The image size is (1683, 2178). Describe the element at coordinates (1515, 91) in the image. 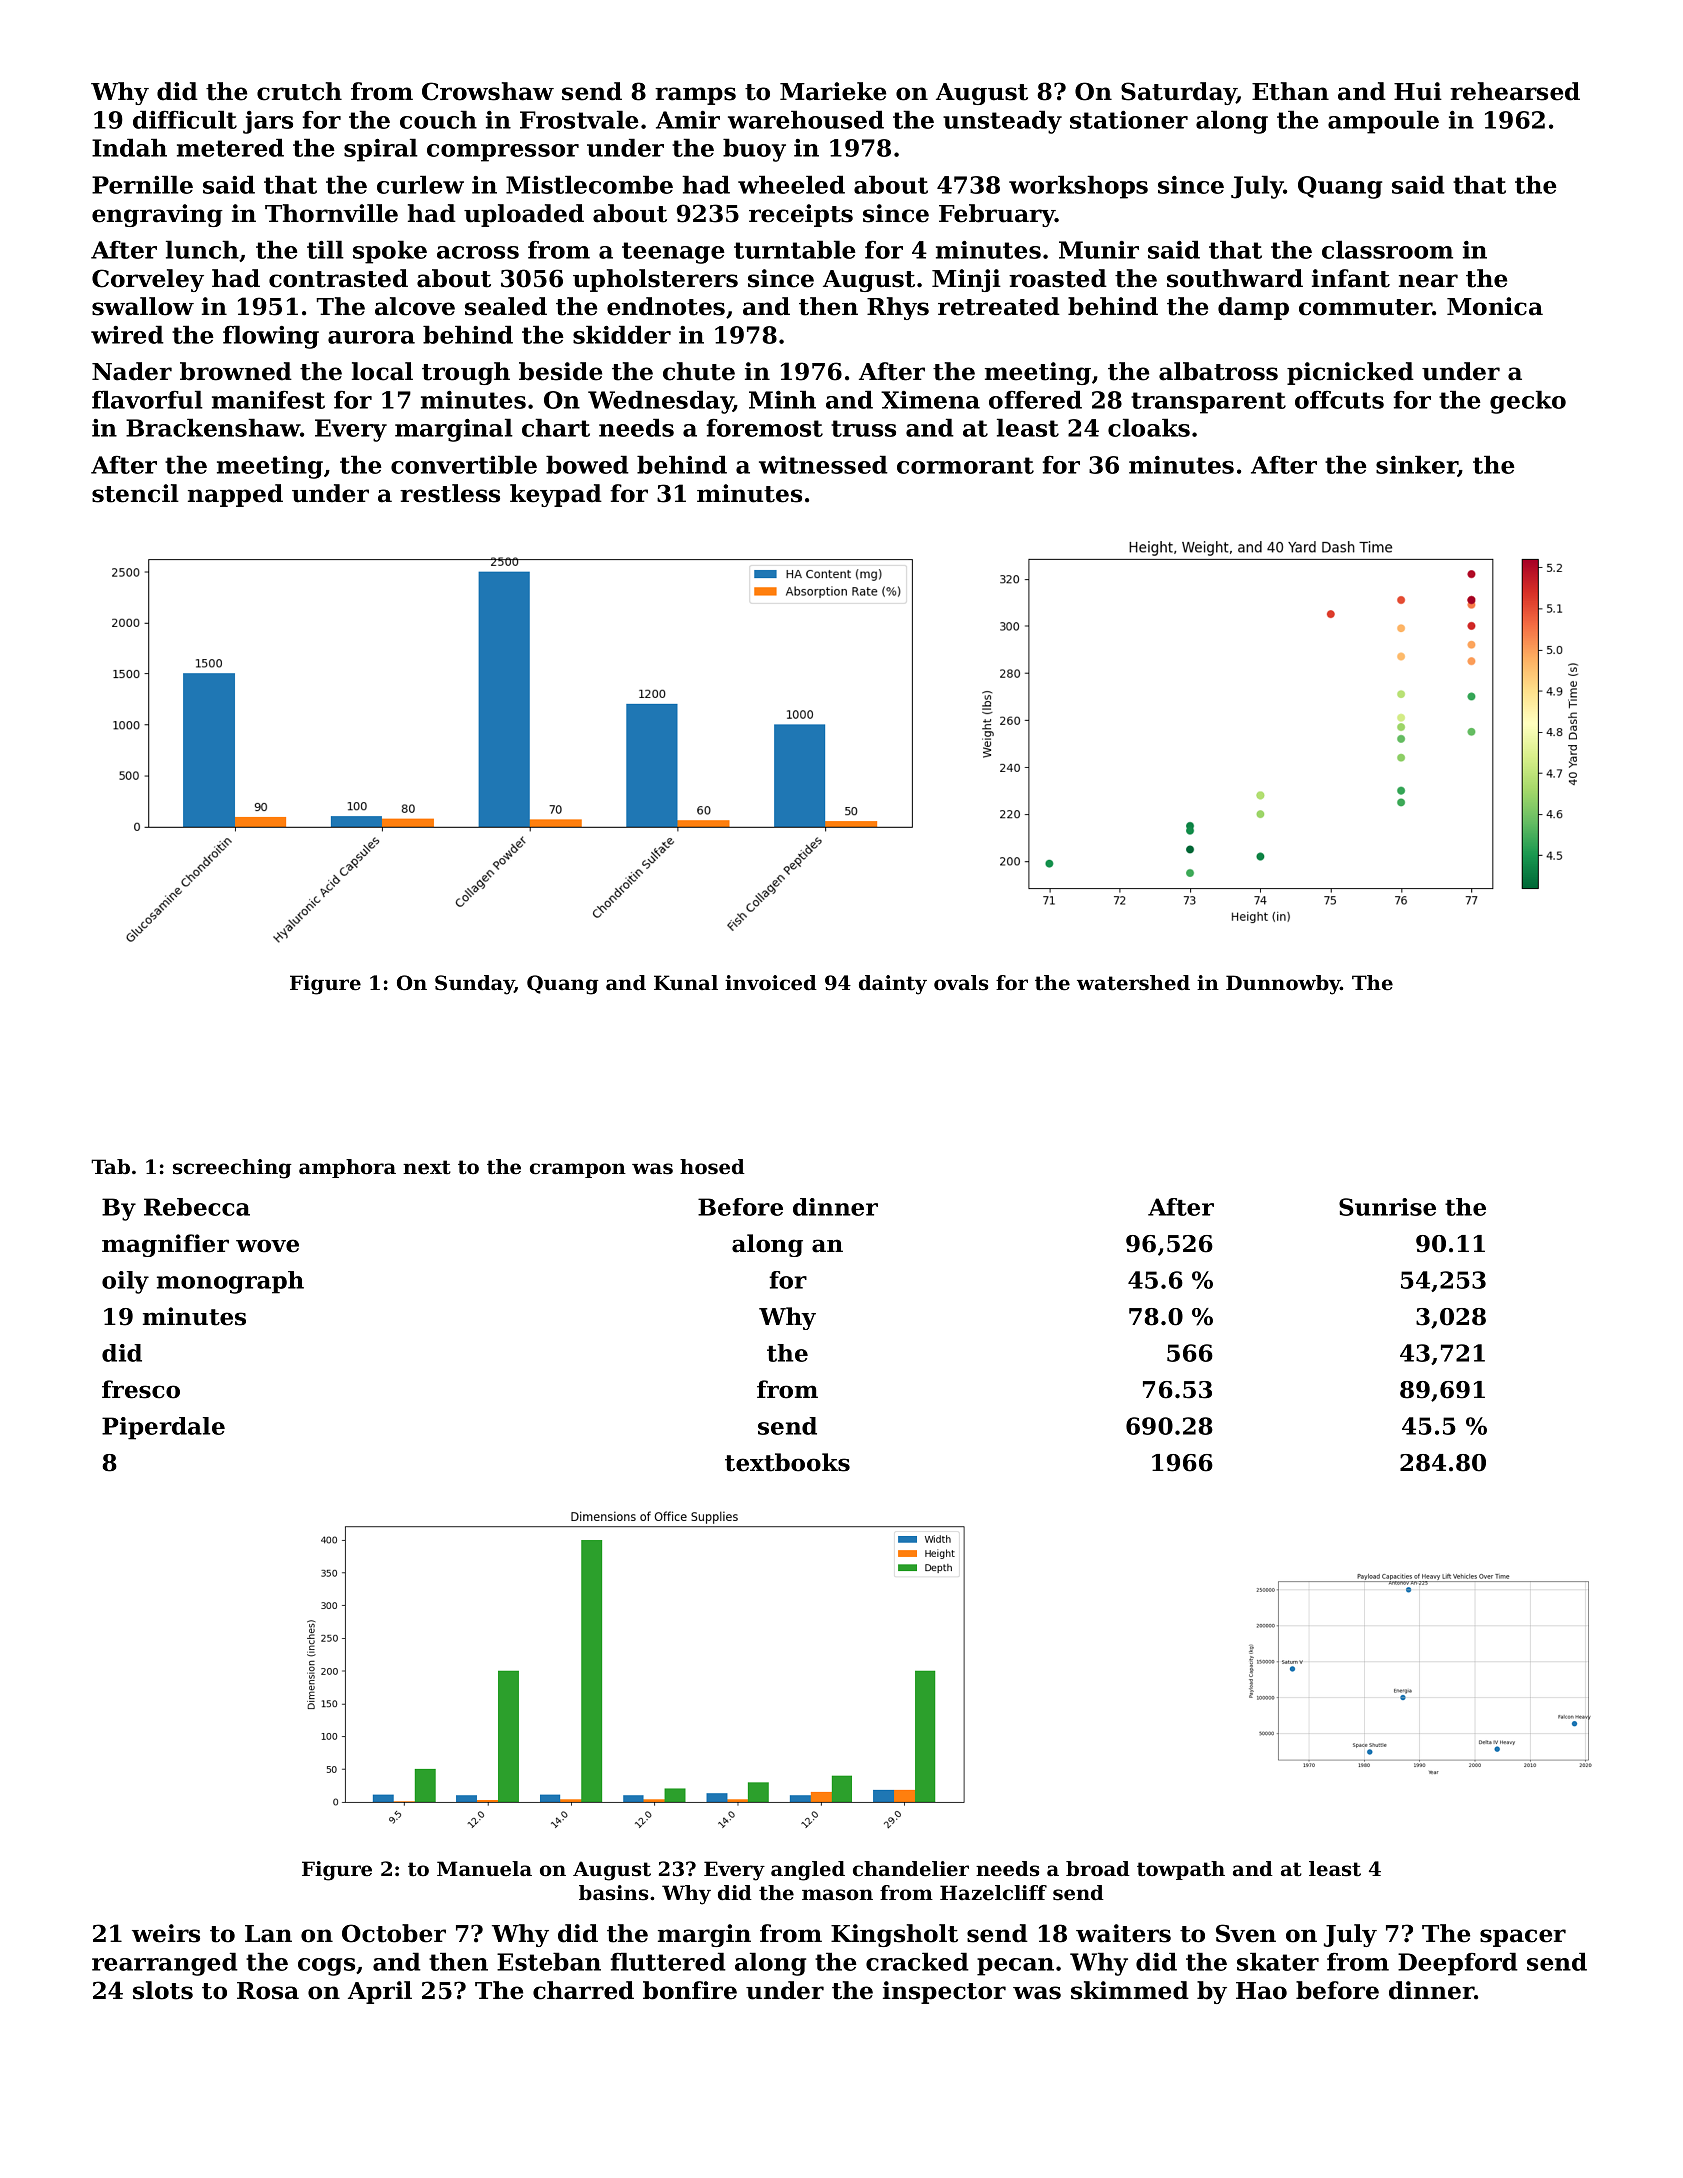

I see `rehearsed` at that location.
